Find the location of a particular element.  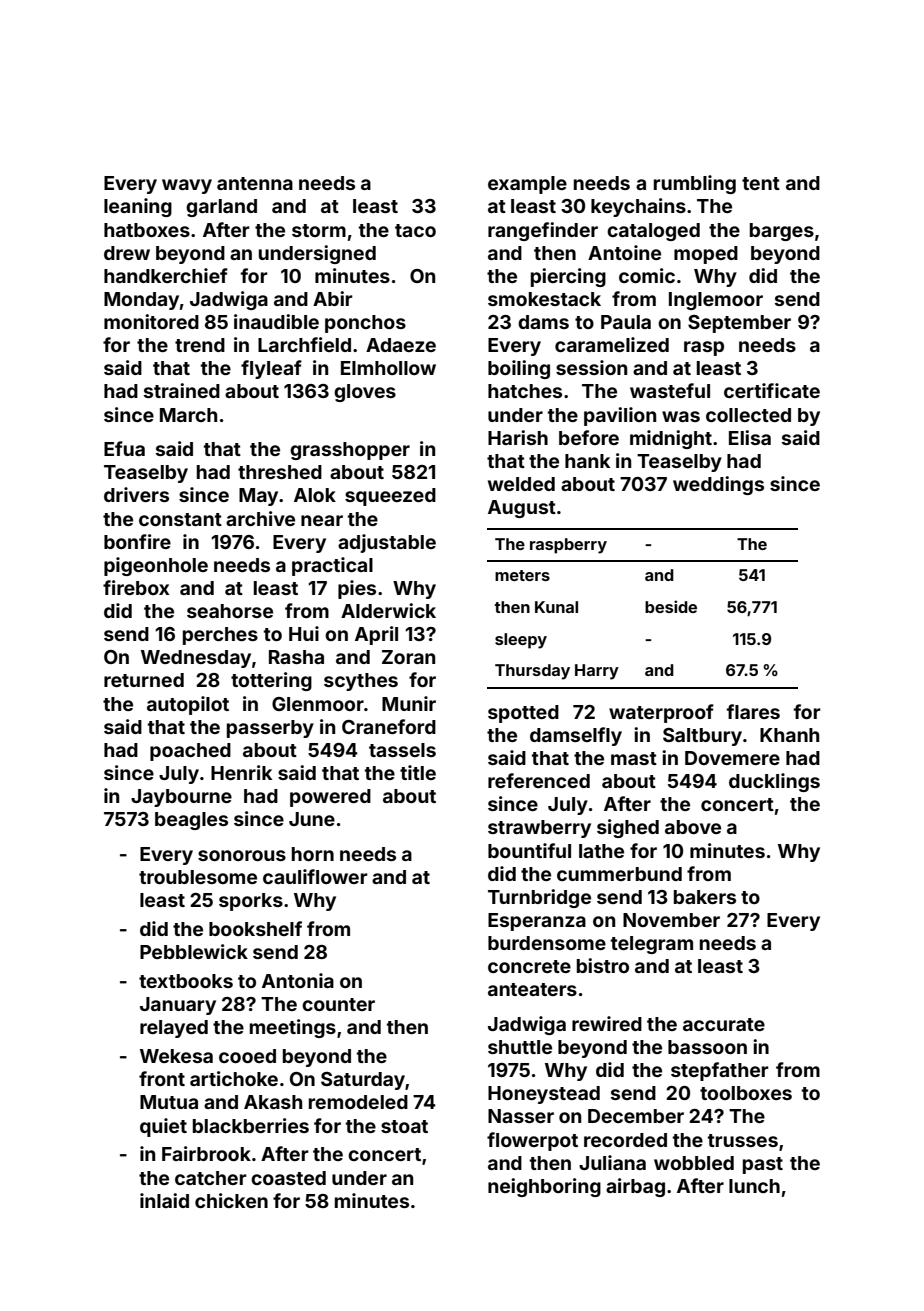

Hui is located at coordinates (304, 633).
